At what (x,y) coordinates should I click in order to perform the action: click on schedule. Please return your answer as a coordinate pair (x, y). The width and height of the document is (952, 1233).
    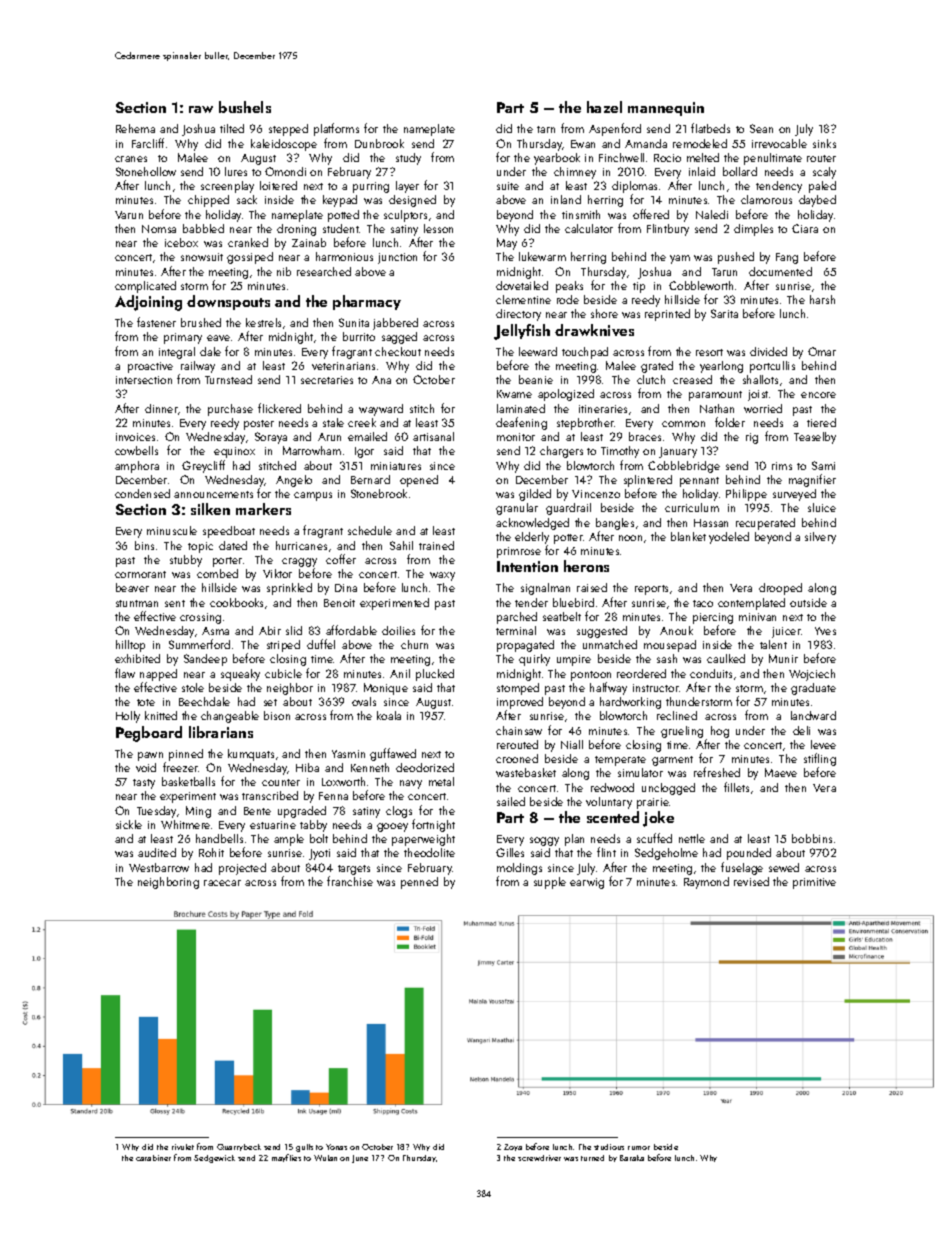
    Looking at the image, I should click on (370, 530).
